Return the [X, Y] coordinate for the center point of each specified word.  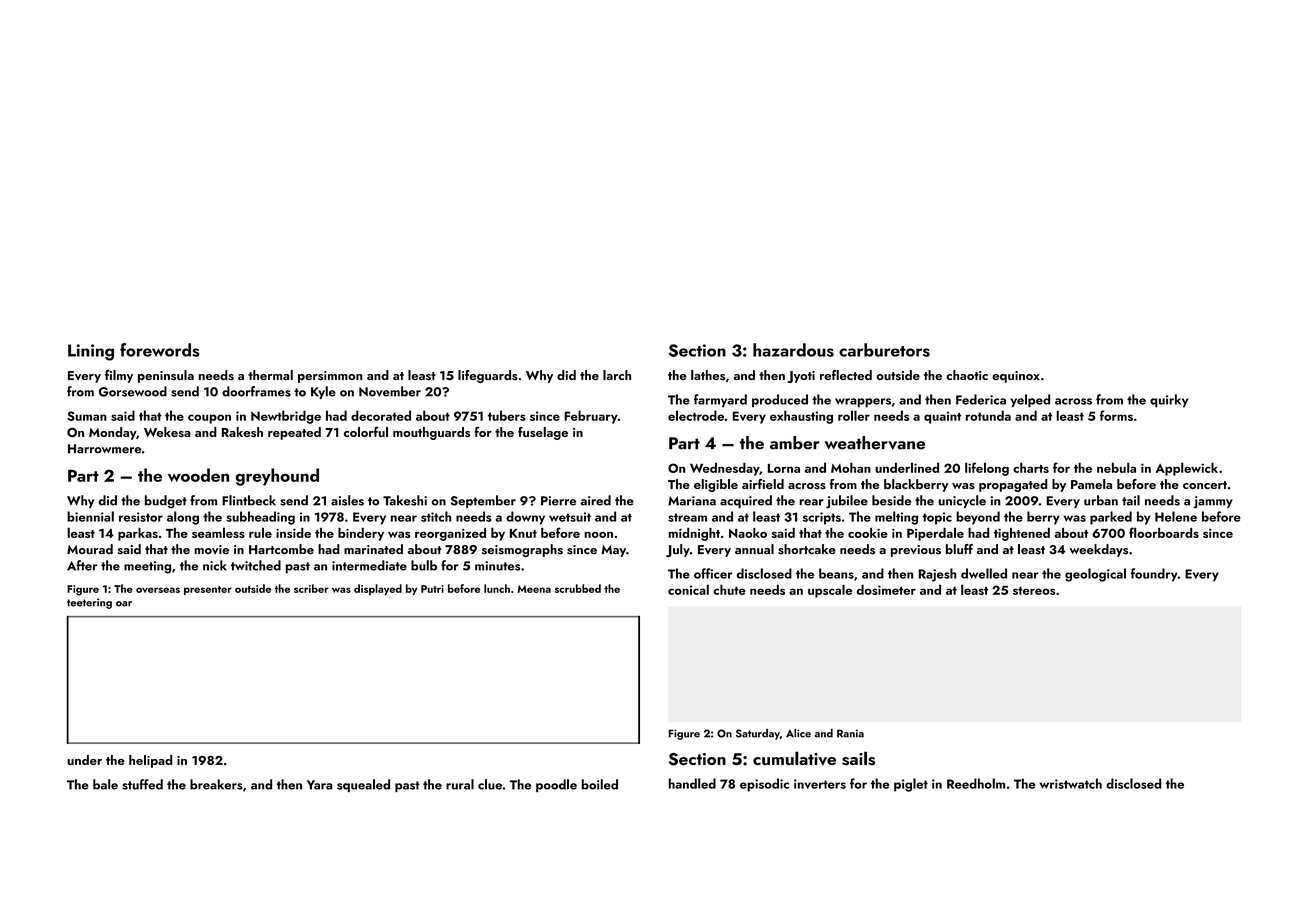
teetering [89, 603]
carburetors [884, 350]
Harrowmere [104, 449]
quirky [1169, 401]
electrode [696, 415]
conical [688, 589]
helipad [150, 761]
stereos [1034, 591]
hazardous [793, 350]
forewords [160, 350]
